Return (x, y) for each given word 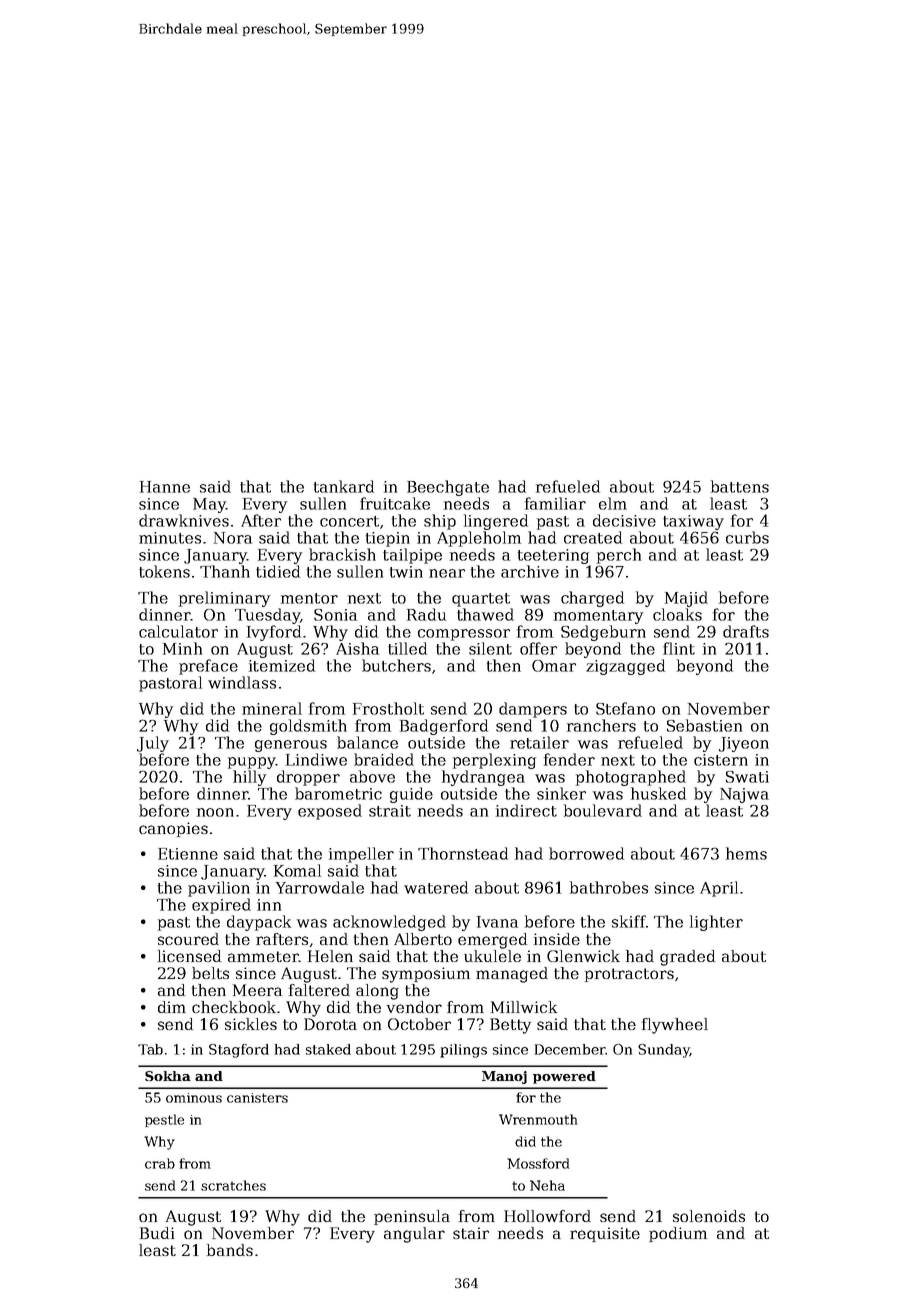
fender (569, 759)
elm (613, 503)
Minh (182, 648)
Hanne (165, 487)
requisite (605, 1234)
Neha (547, 1185)
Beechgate (448, 488)
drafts (746, 631)
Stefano (625, 708)
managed (512, 975)
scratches (233, 1185)
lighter (716, 923)
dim (172, 1007)
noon (215, 812)
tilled (407, 648)
